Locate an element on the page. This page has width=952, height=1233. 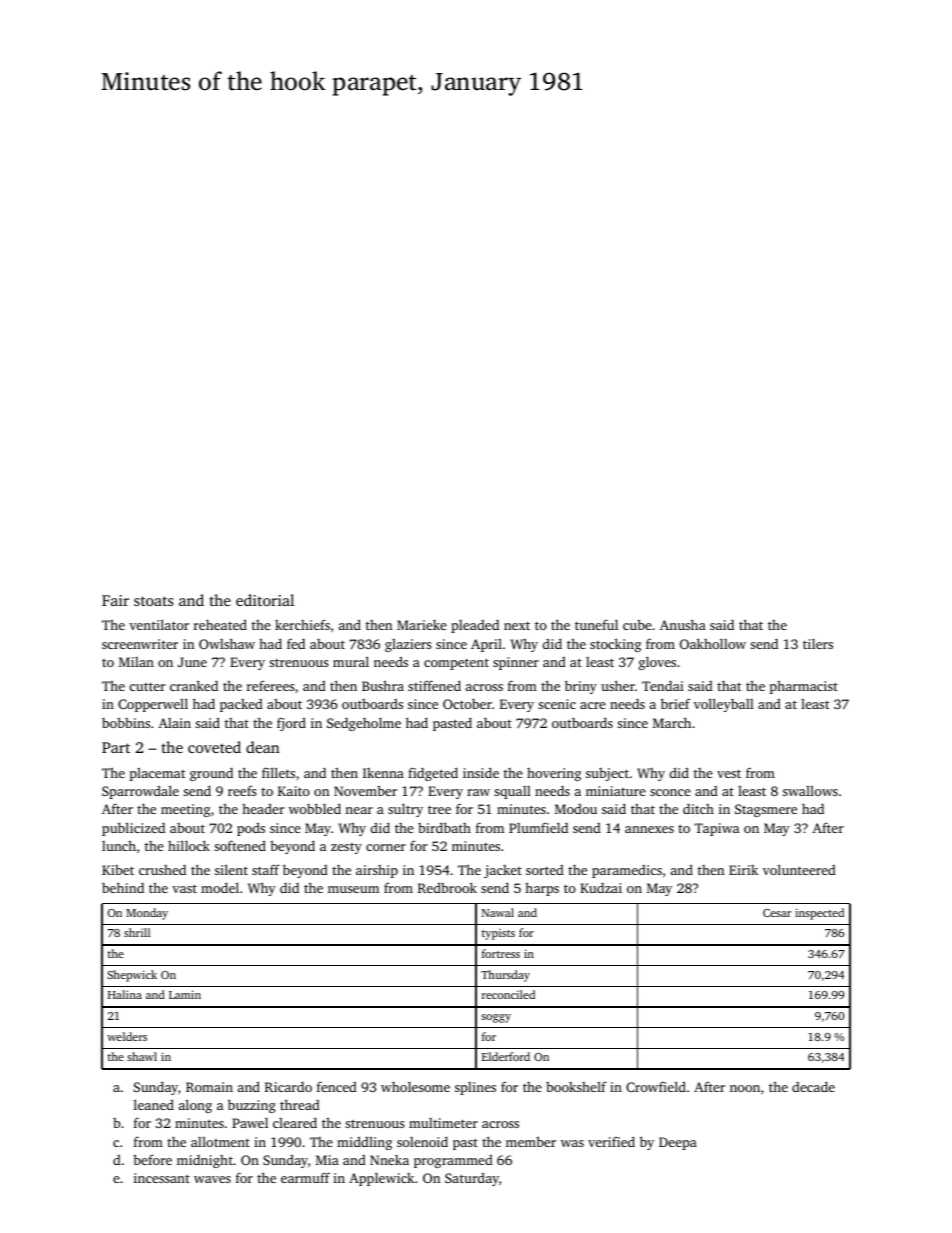
shrill is located at coordinates (137, 932).
